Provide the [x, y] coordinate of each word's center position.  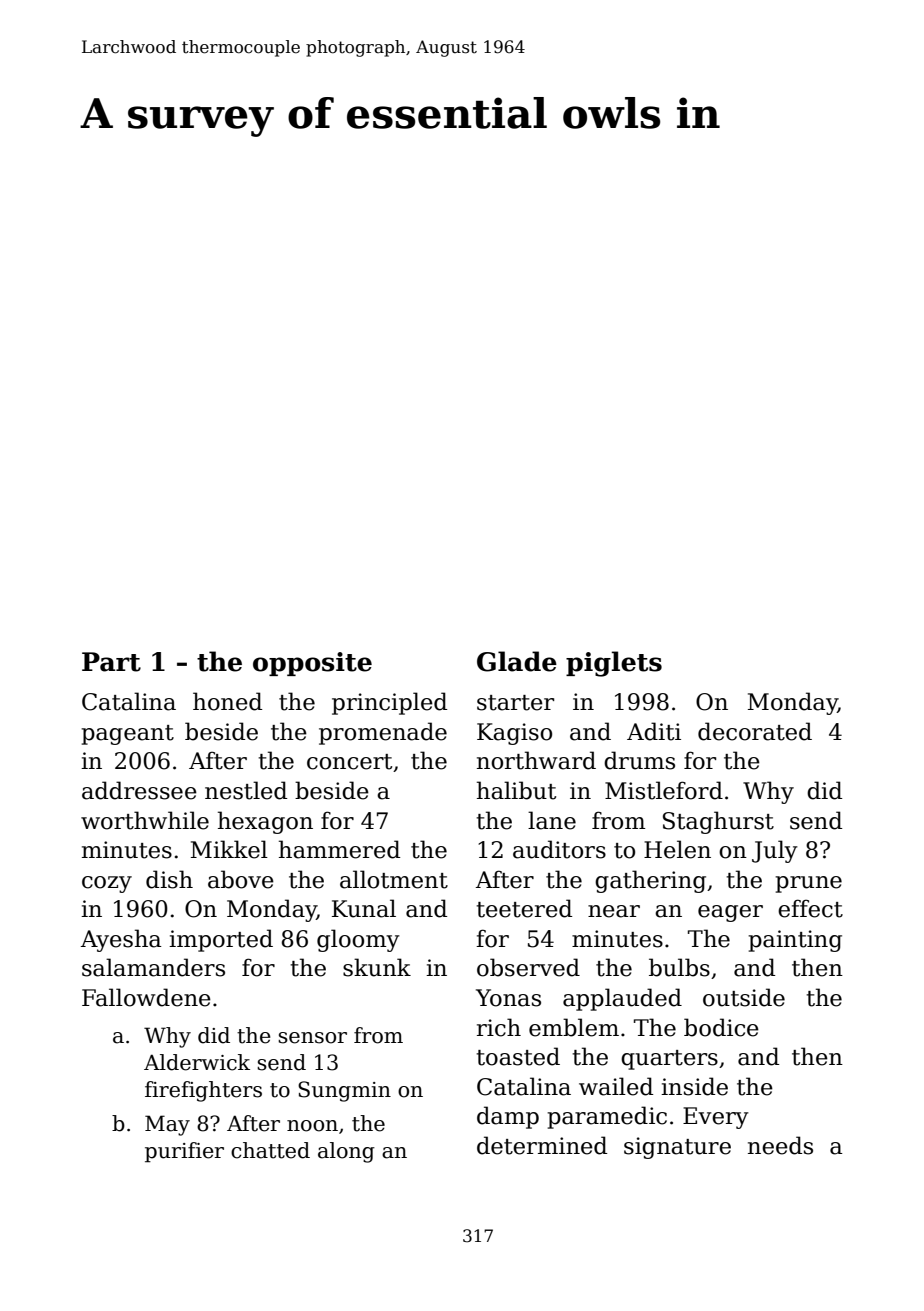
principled [389, 703]
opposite [312, 664]
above [241, 879]
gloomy [358, 940]
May [167, 1125]
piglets [614, 664]
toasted [518, 1056]
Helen [677, 849]
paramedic [607, 1117]
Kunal [364, 908]
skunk [377, 967]
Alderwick [197, 1062]
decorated [755, 731]
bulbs [679, 967]
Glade [517, 661]
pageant [127, 735]
